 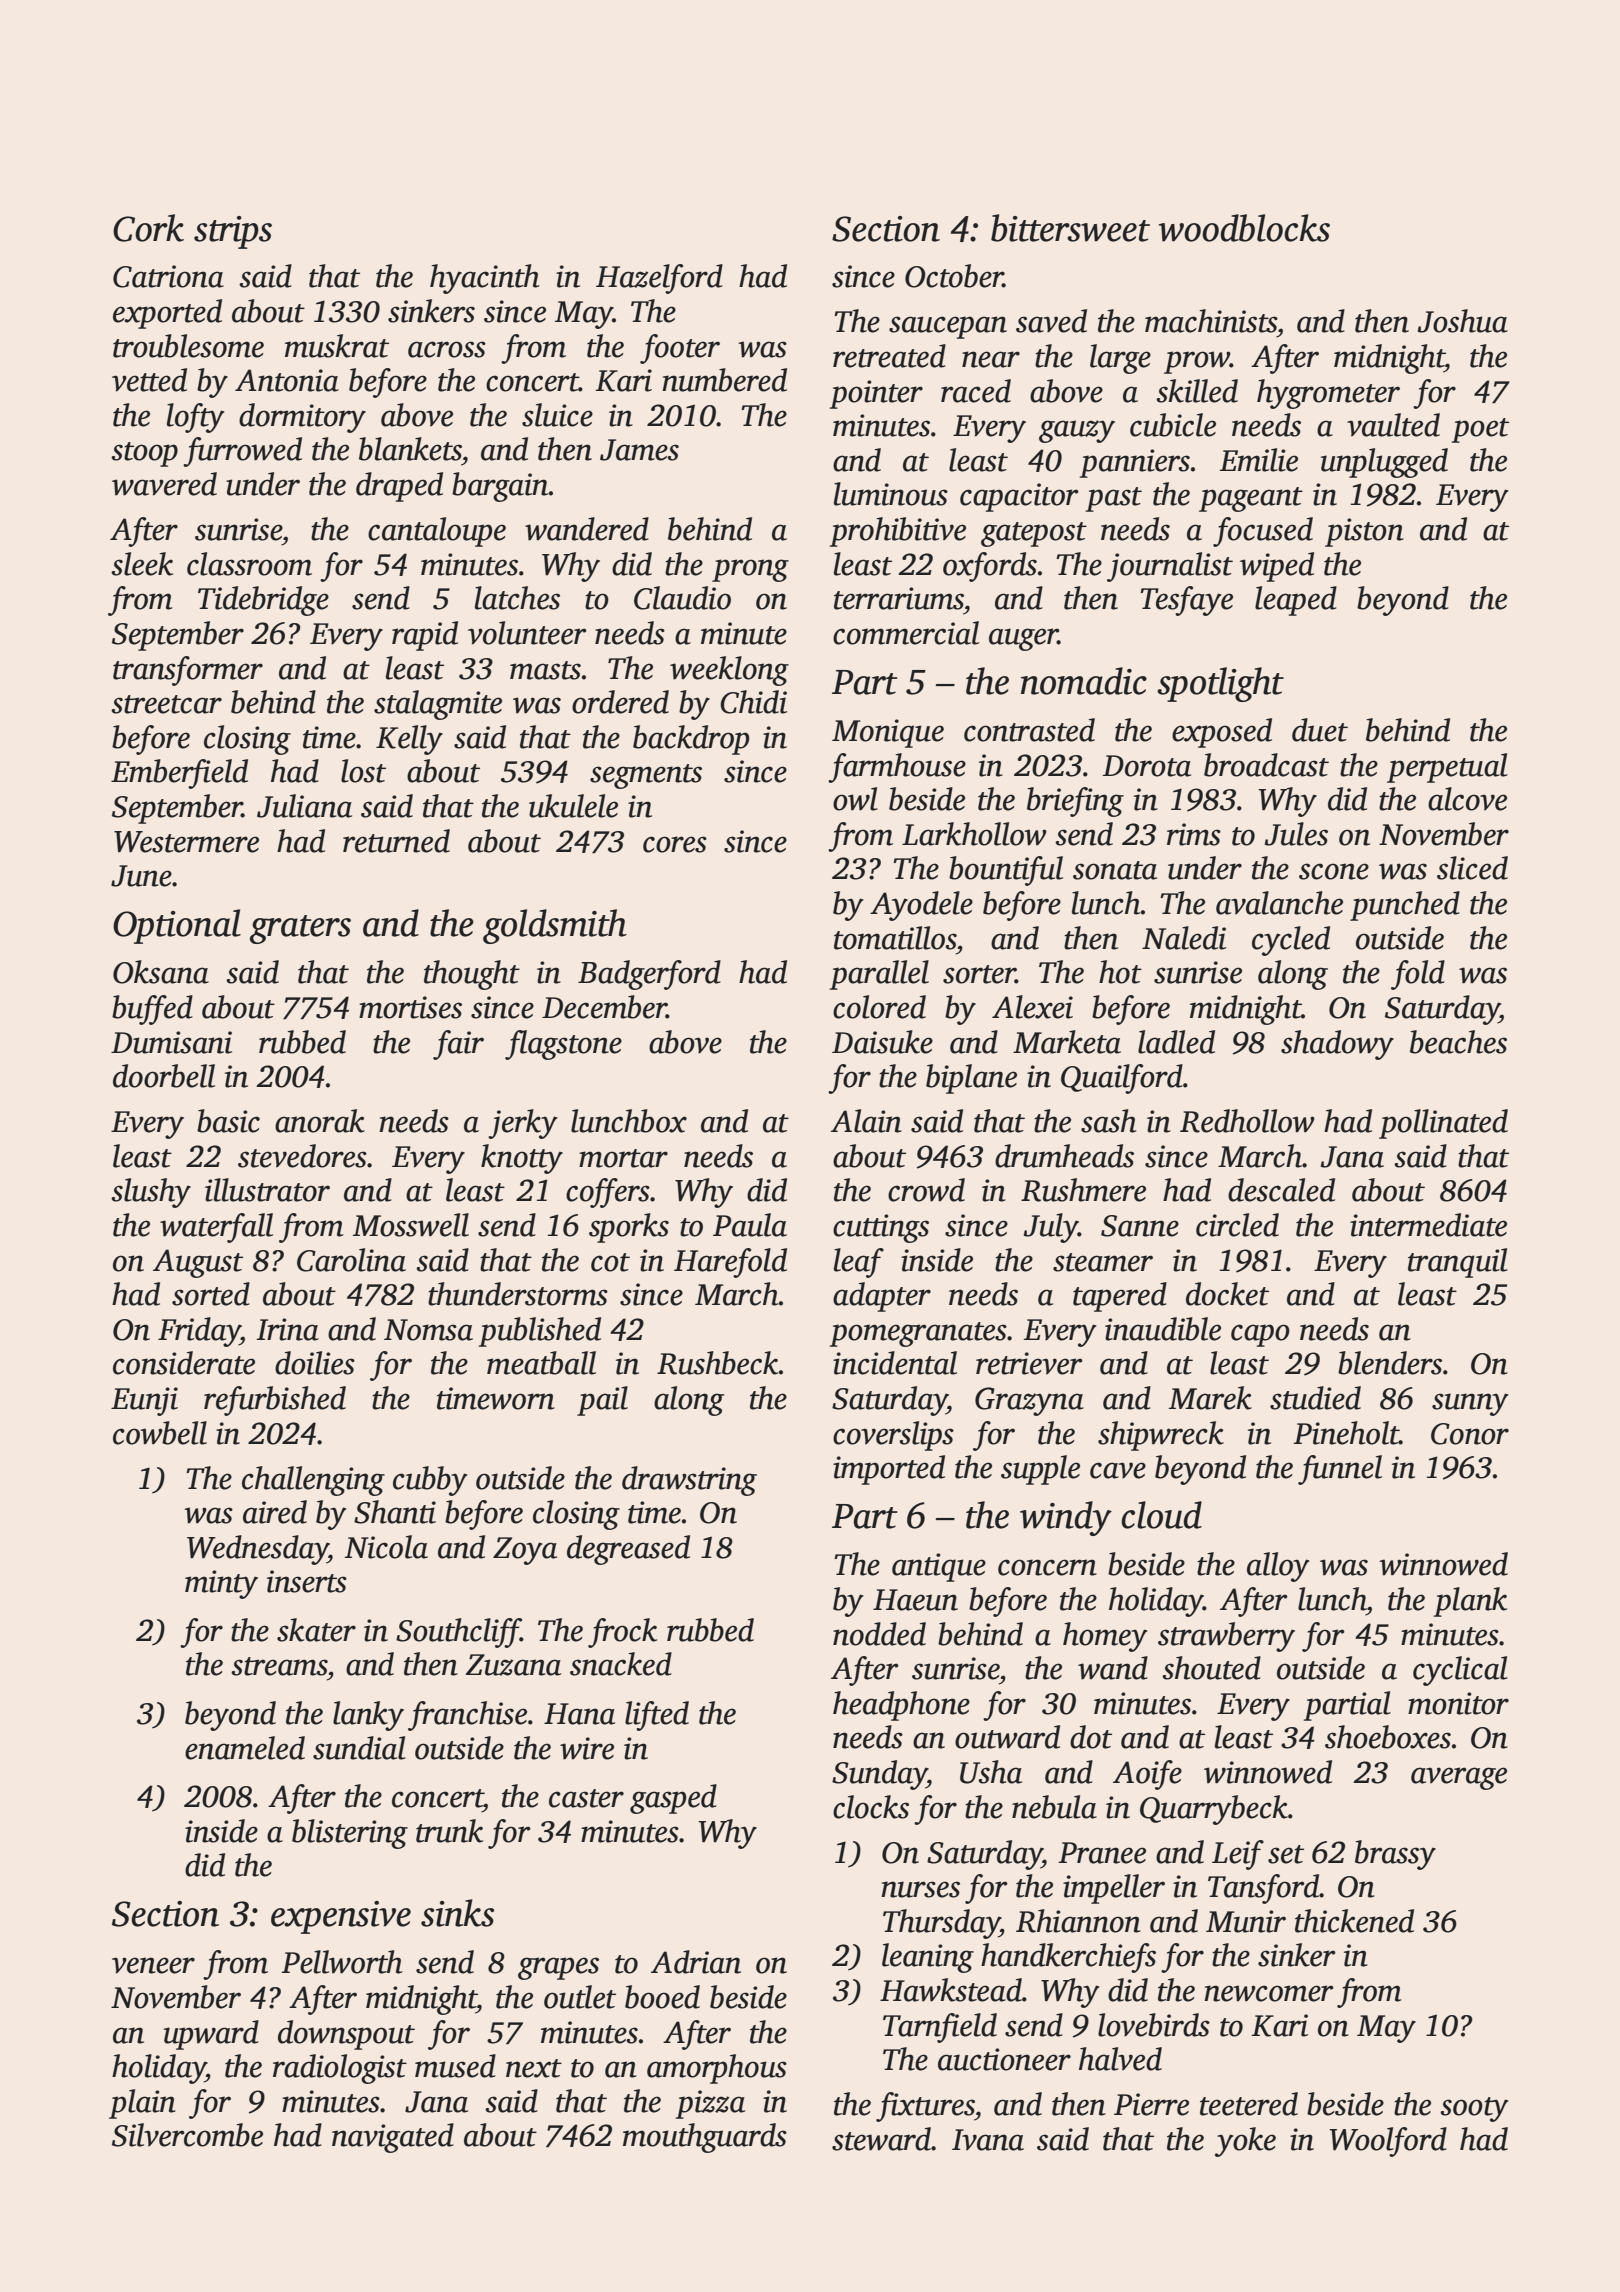 I want to click on knotty, so click(x=522, y=1159).
